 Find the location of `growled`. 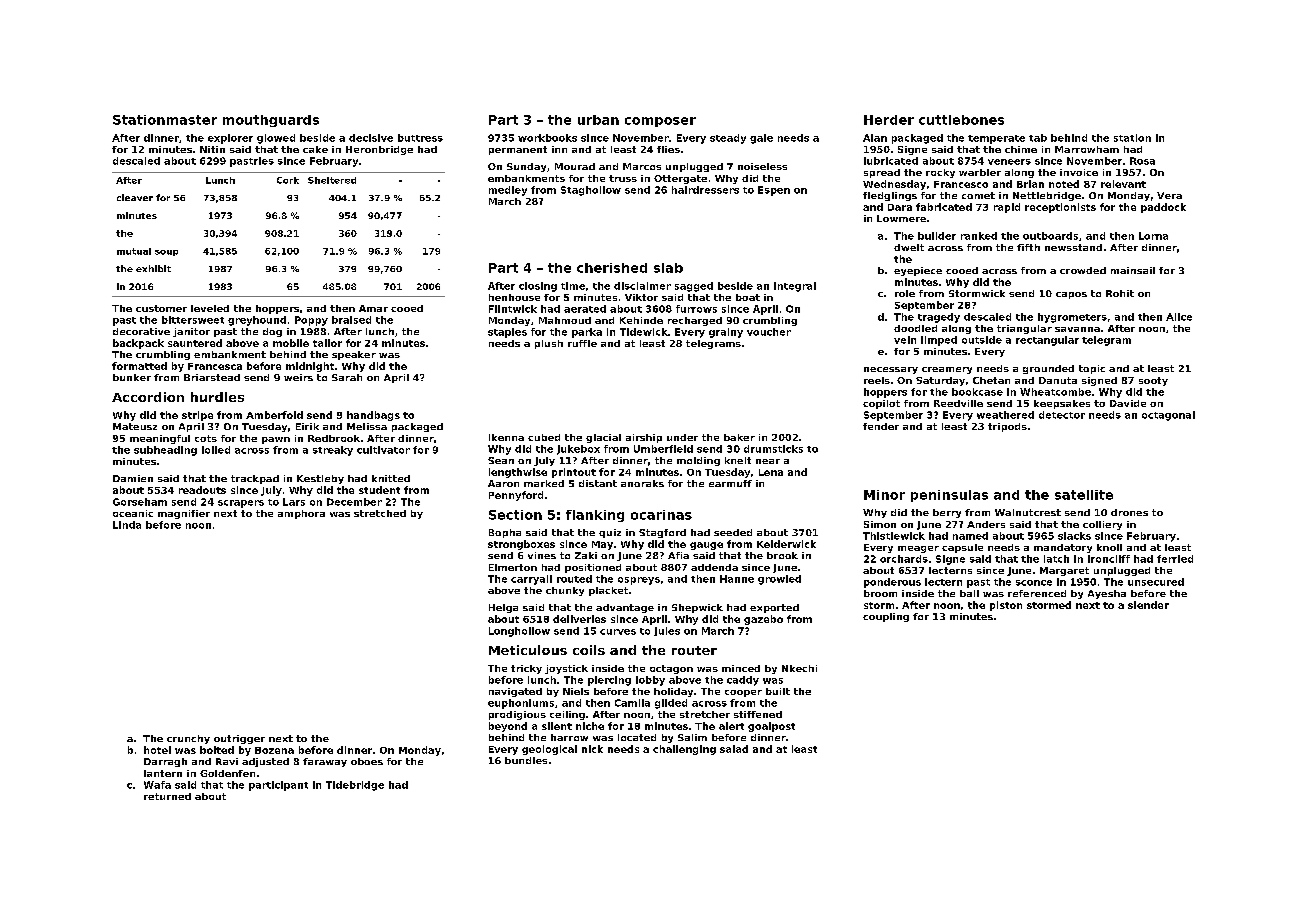

growled is located at coordinates (779, 580).
